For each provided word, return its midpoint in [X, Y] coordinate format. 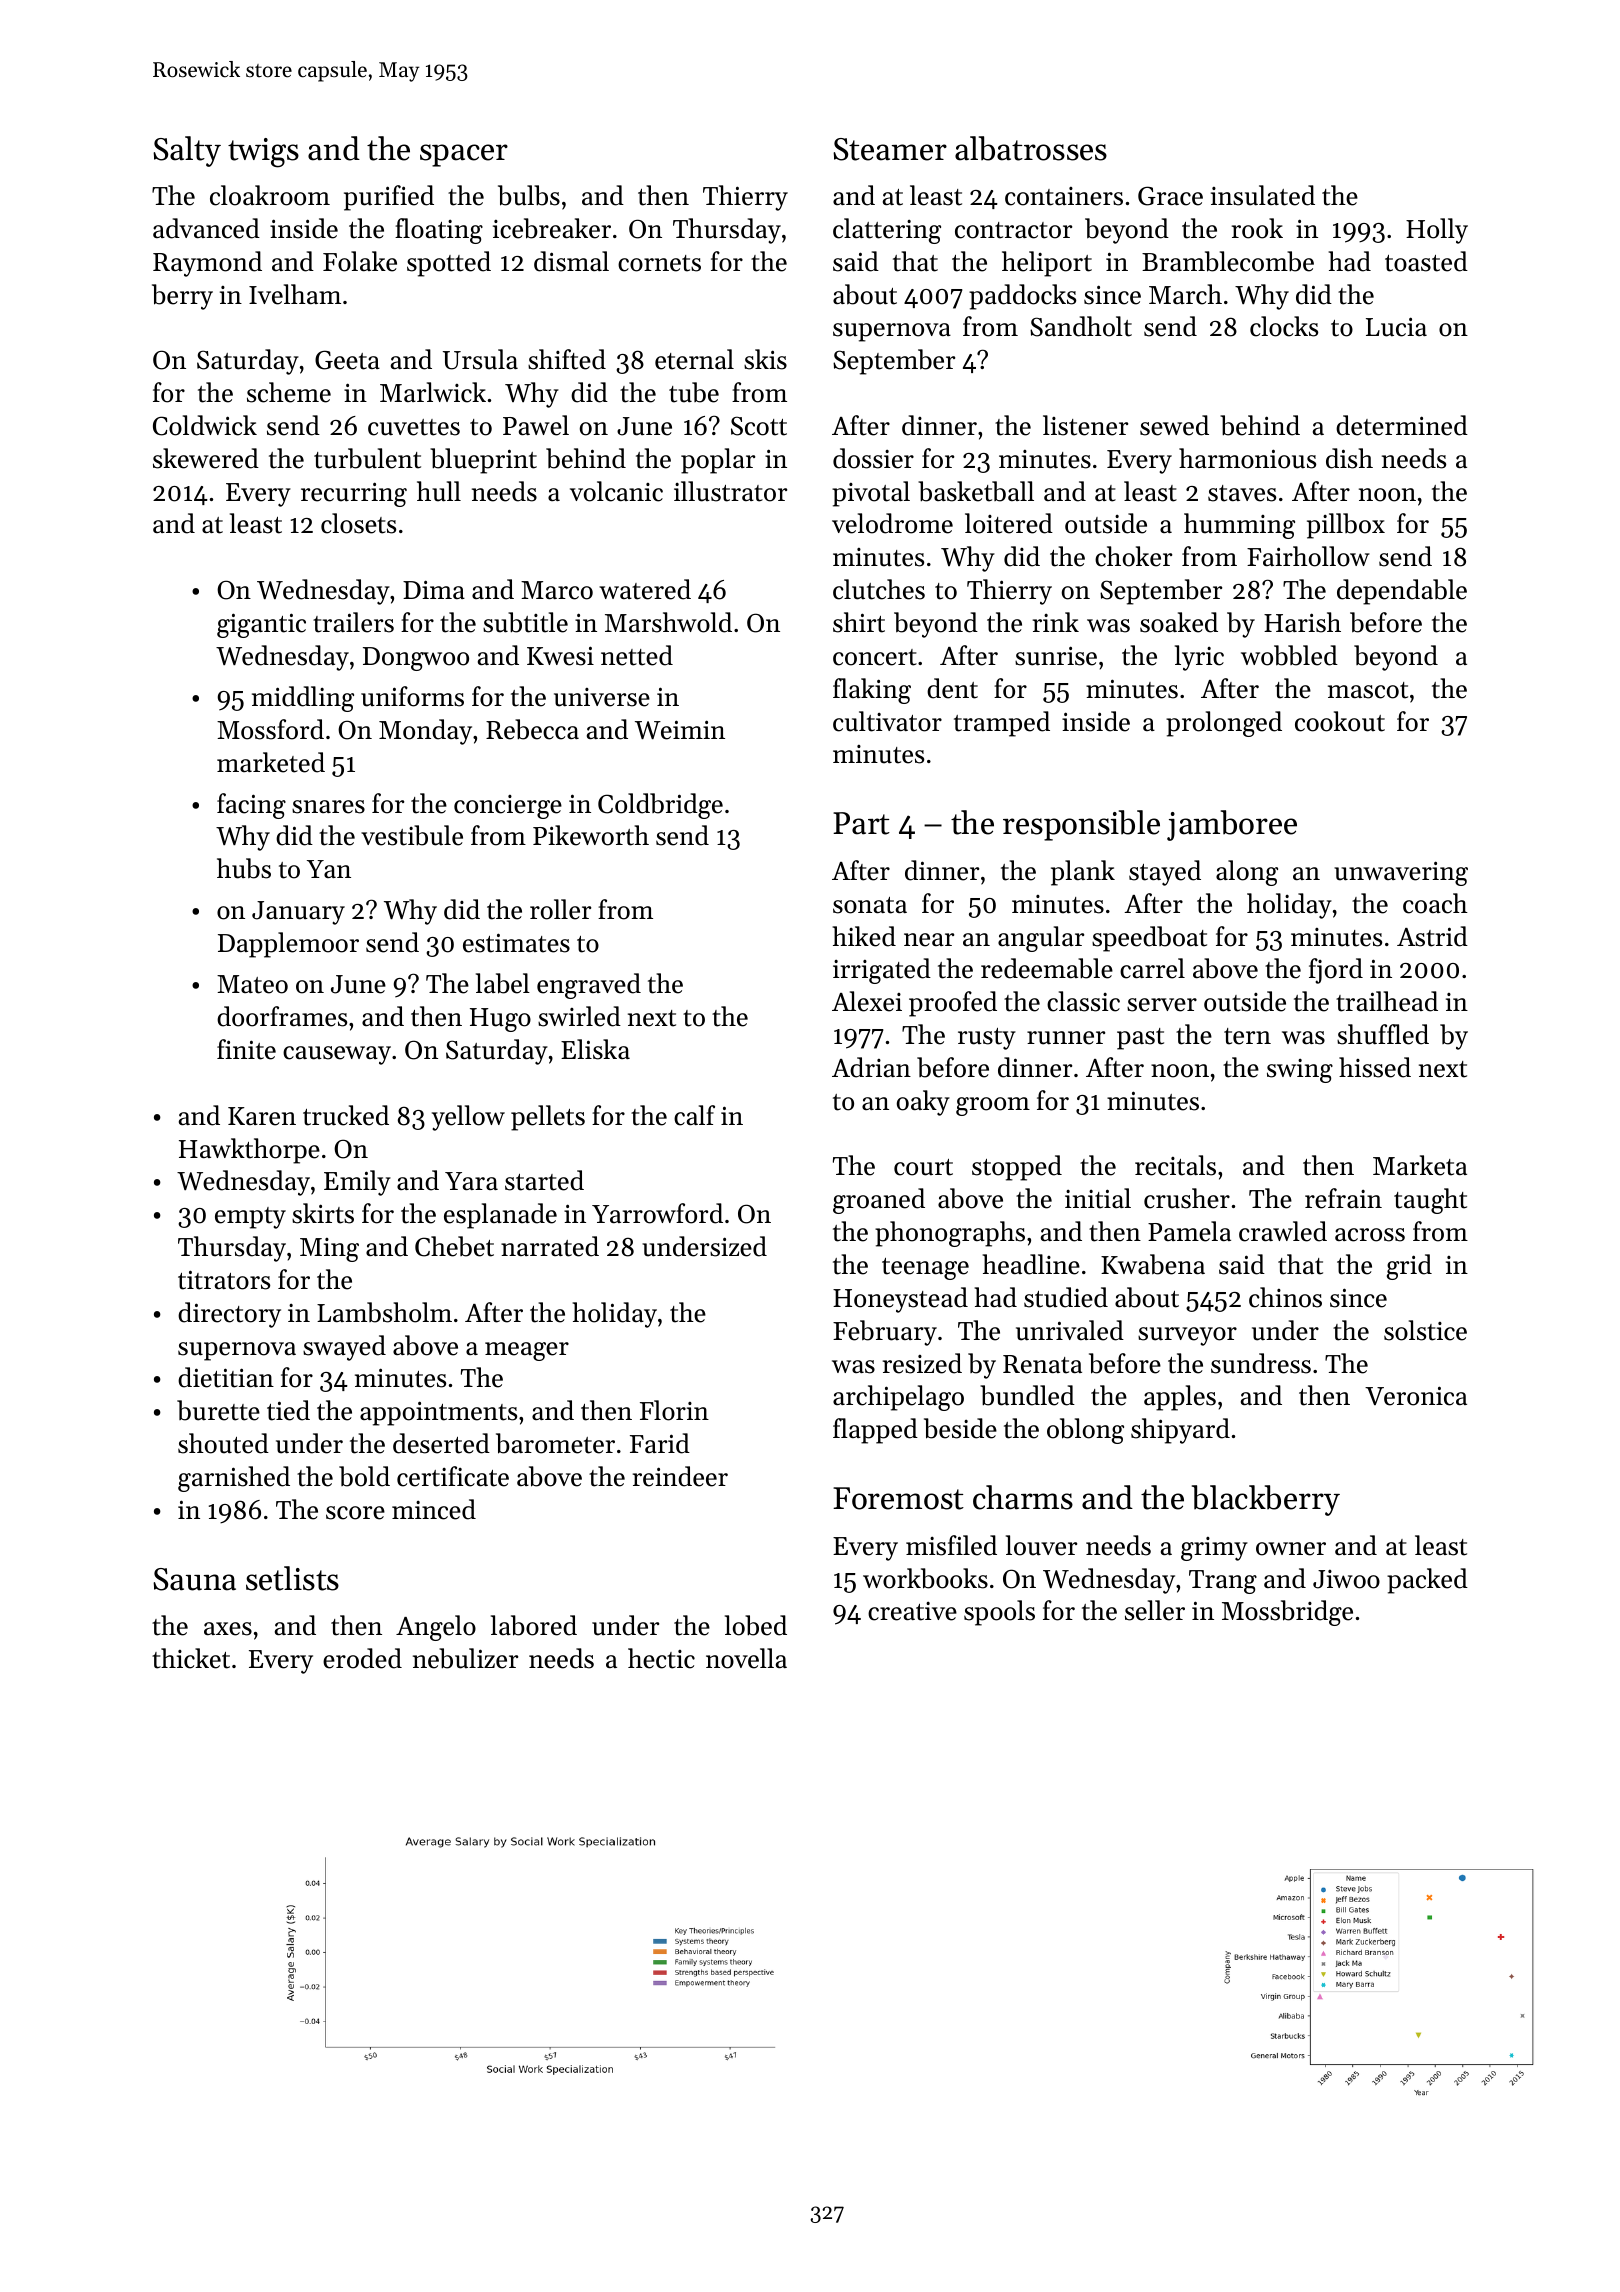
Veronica [1416, 1396]
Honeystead [900, 1300]
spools [999, 1613]
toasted [1426, 261]
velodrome [892, 523]
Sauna [194, 1579]
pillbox [1346, 526]
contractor [1013, 230]
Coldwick [205, 425]
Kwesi [560, 656]
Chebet [454, 1246]
